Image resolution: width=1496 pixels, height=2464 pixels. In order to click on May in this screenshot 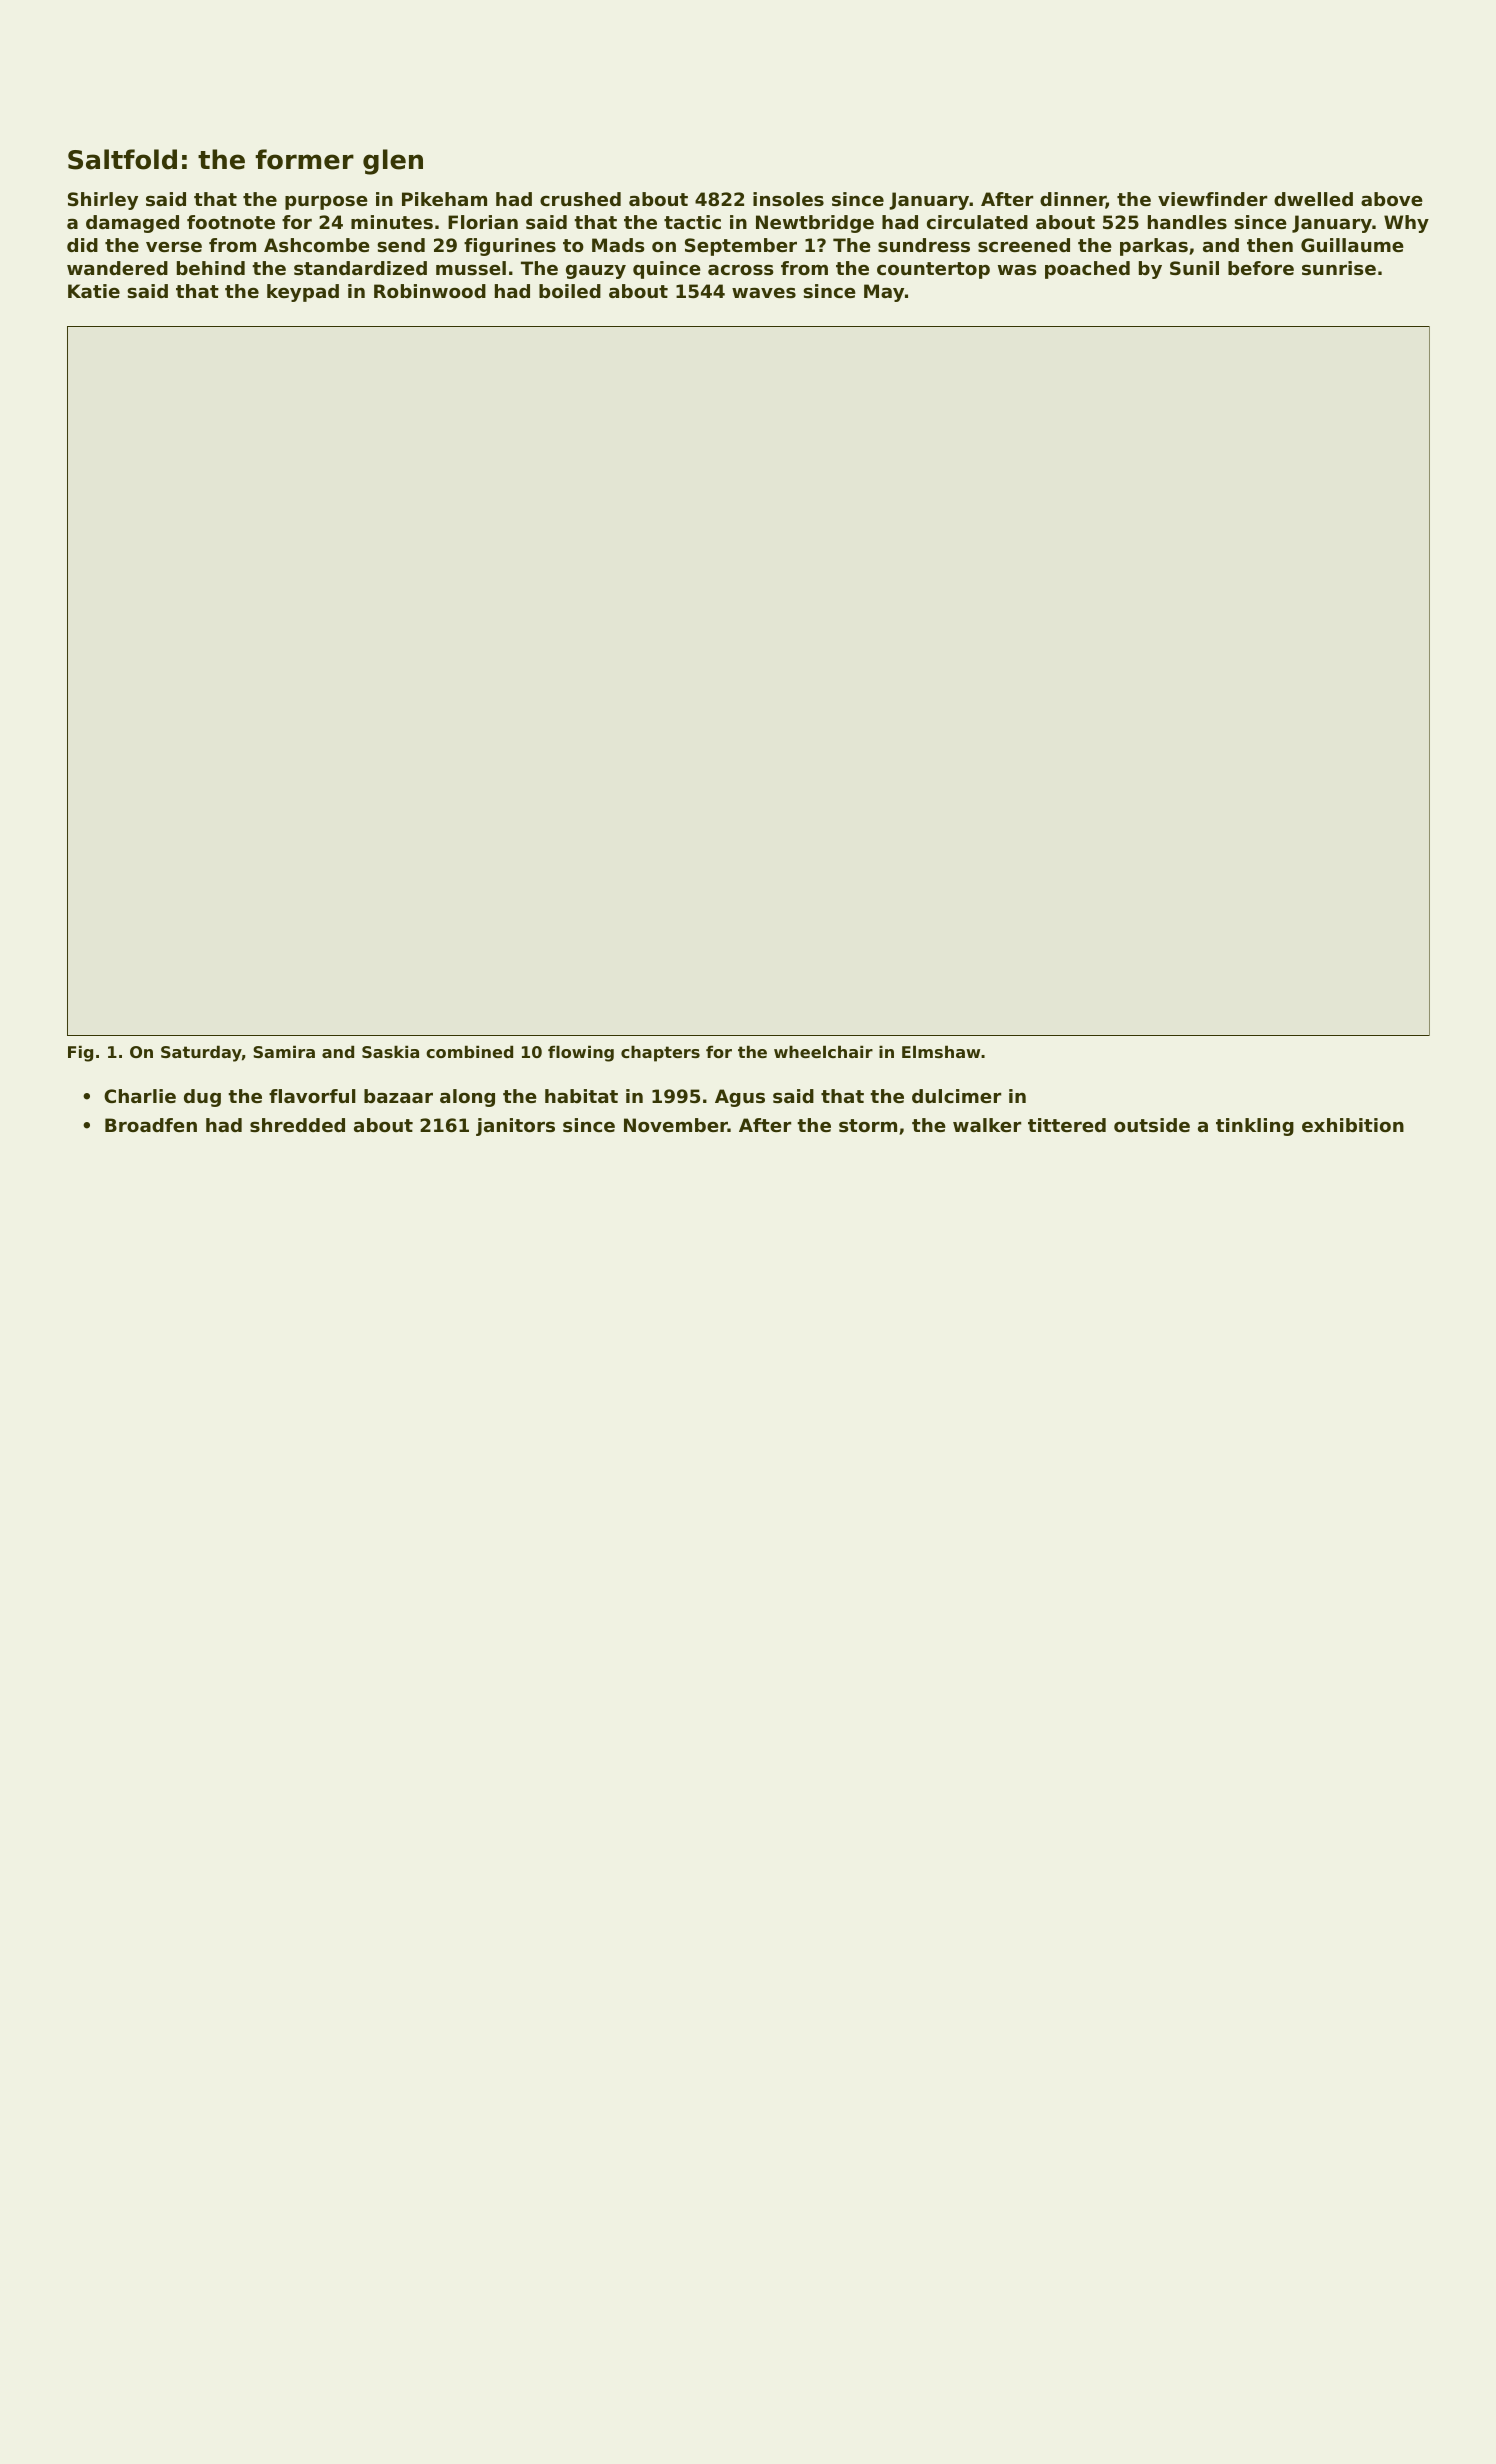, I will do `click(884, 293)`.
